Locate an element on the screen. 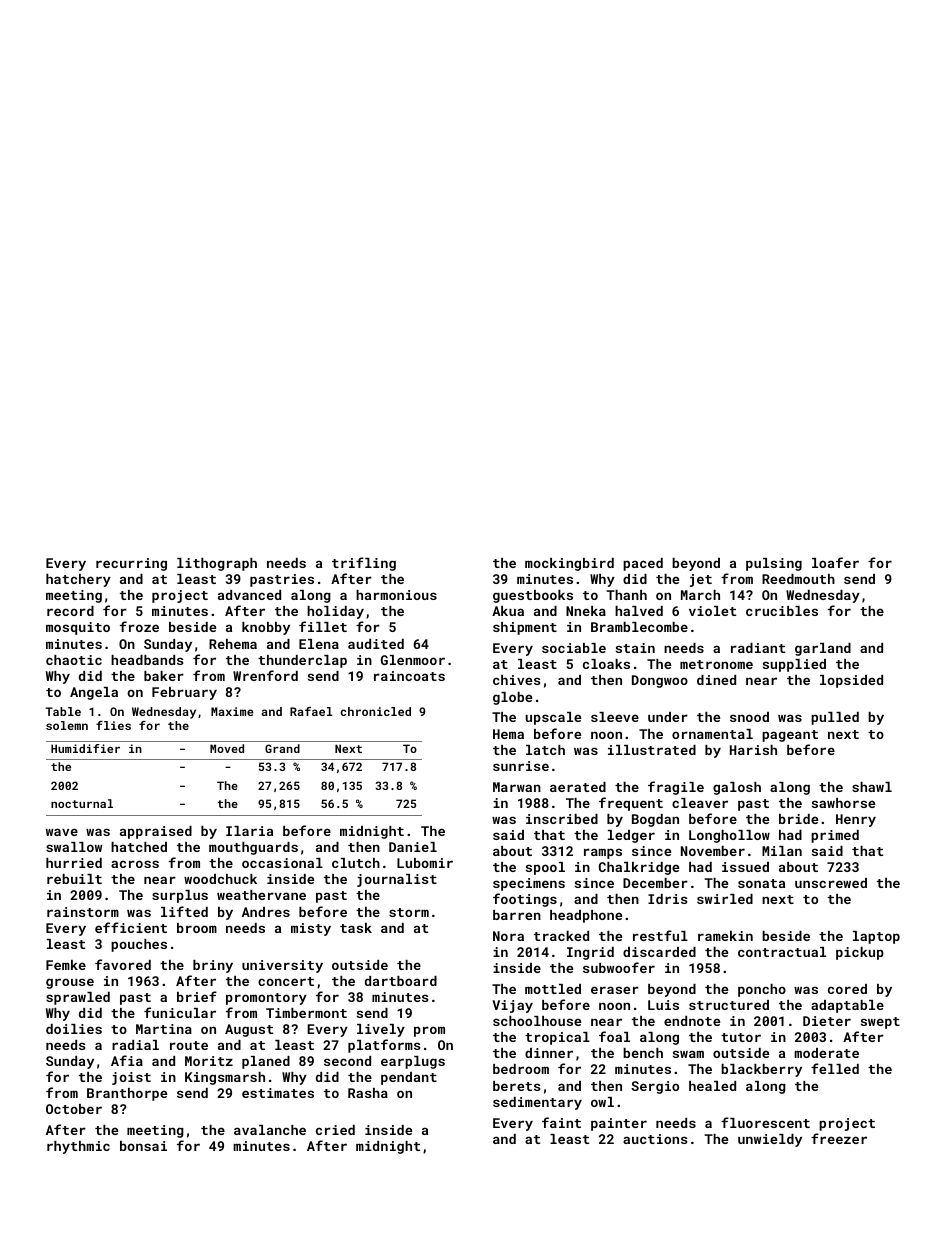 Image resolution: width=952 pixels, height=1233 pixels. fluorescent is located at coordinates (765, 1122).
